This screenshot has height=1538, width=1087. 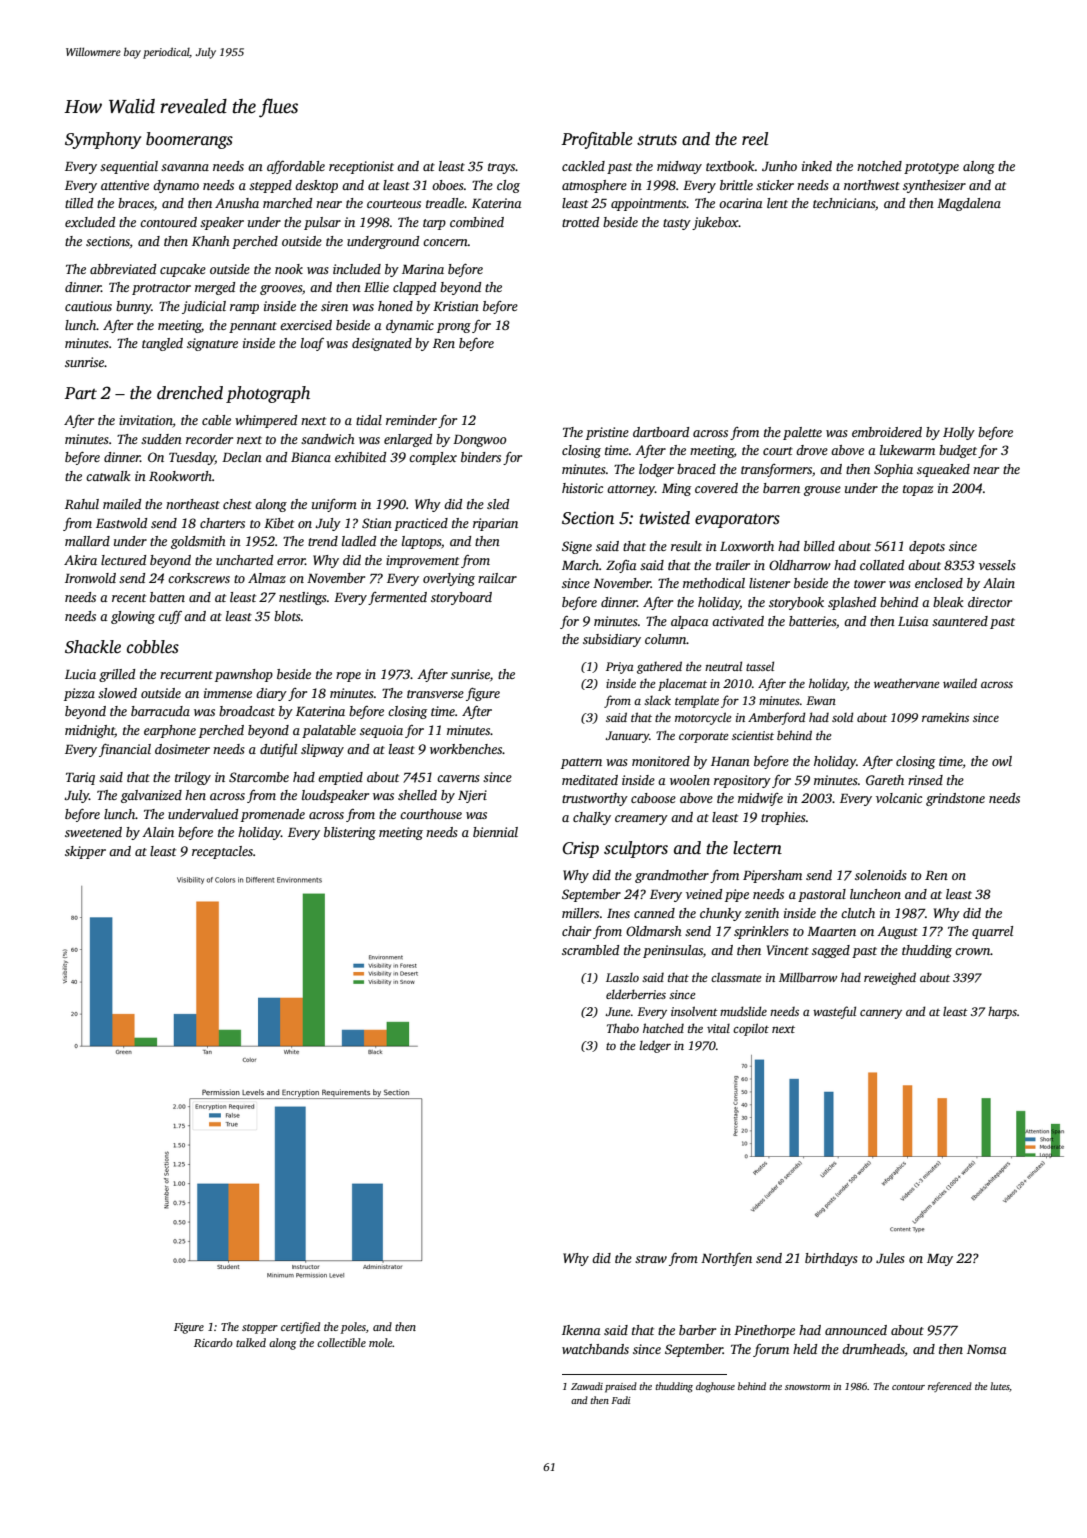 I want to click on Symphony, so click(x=103, y=140).
